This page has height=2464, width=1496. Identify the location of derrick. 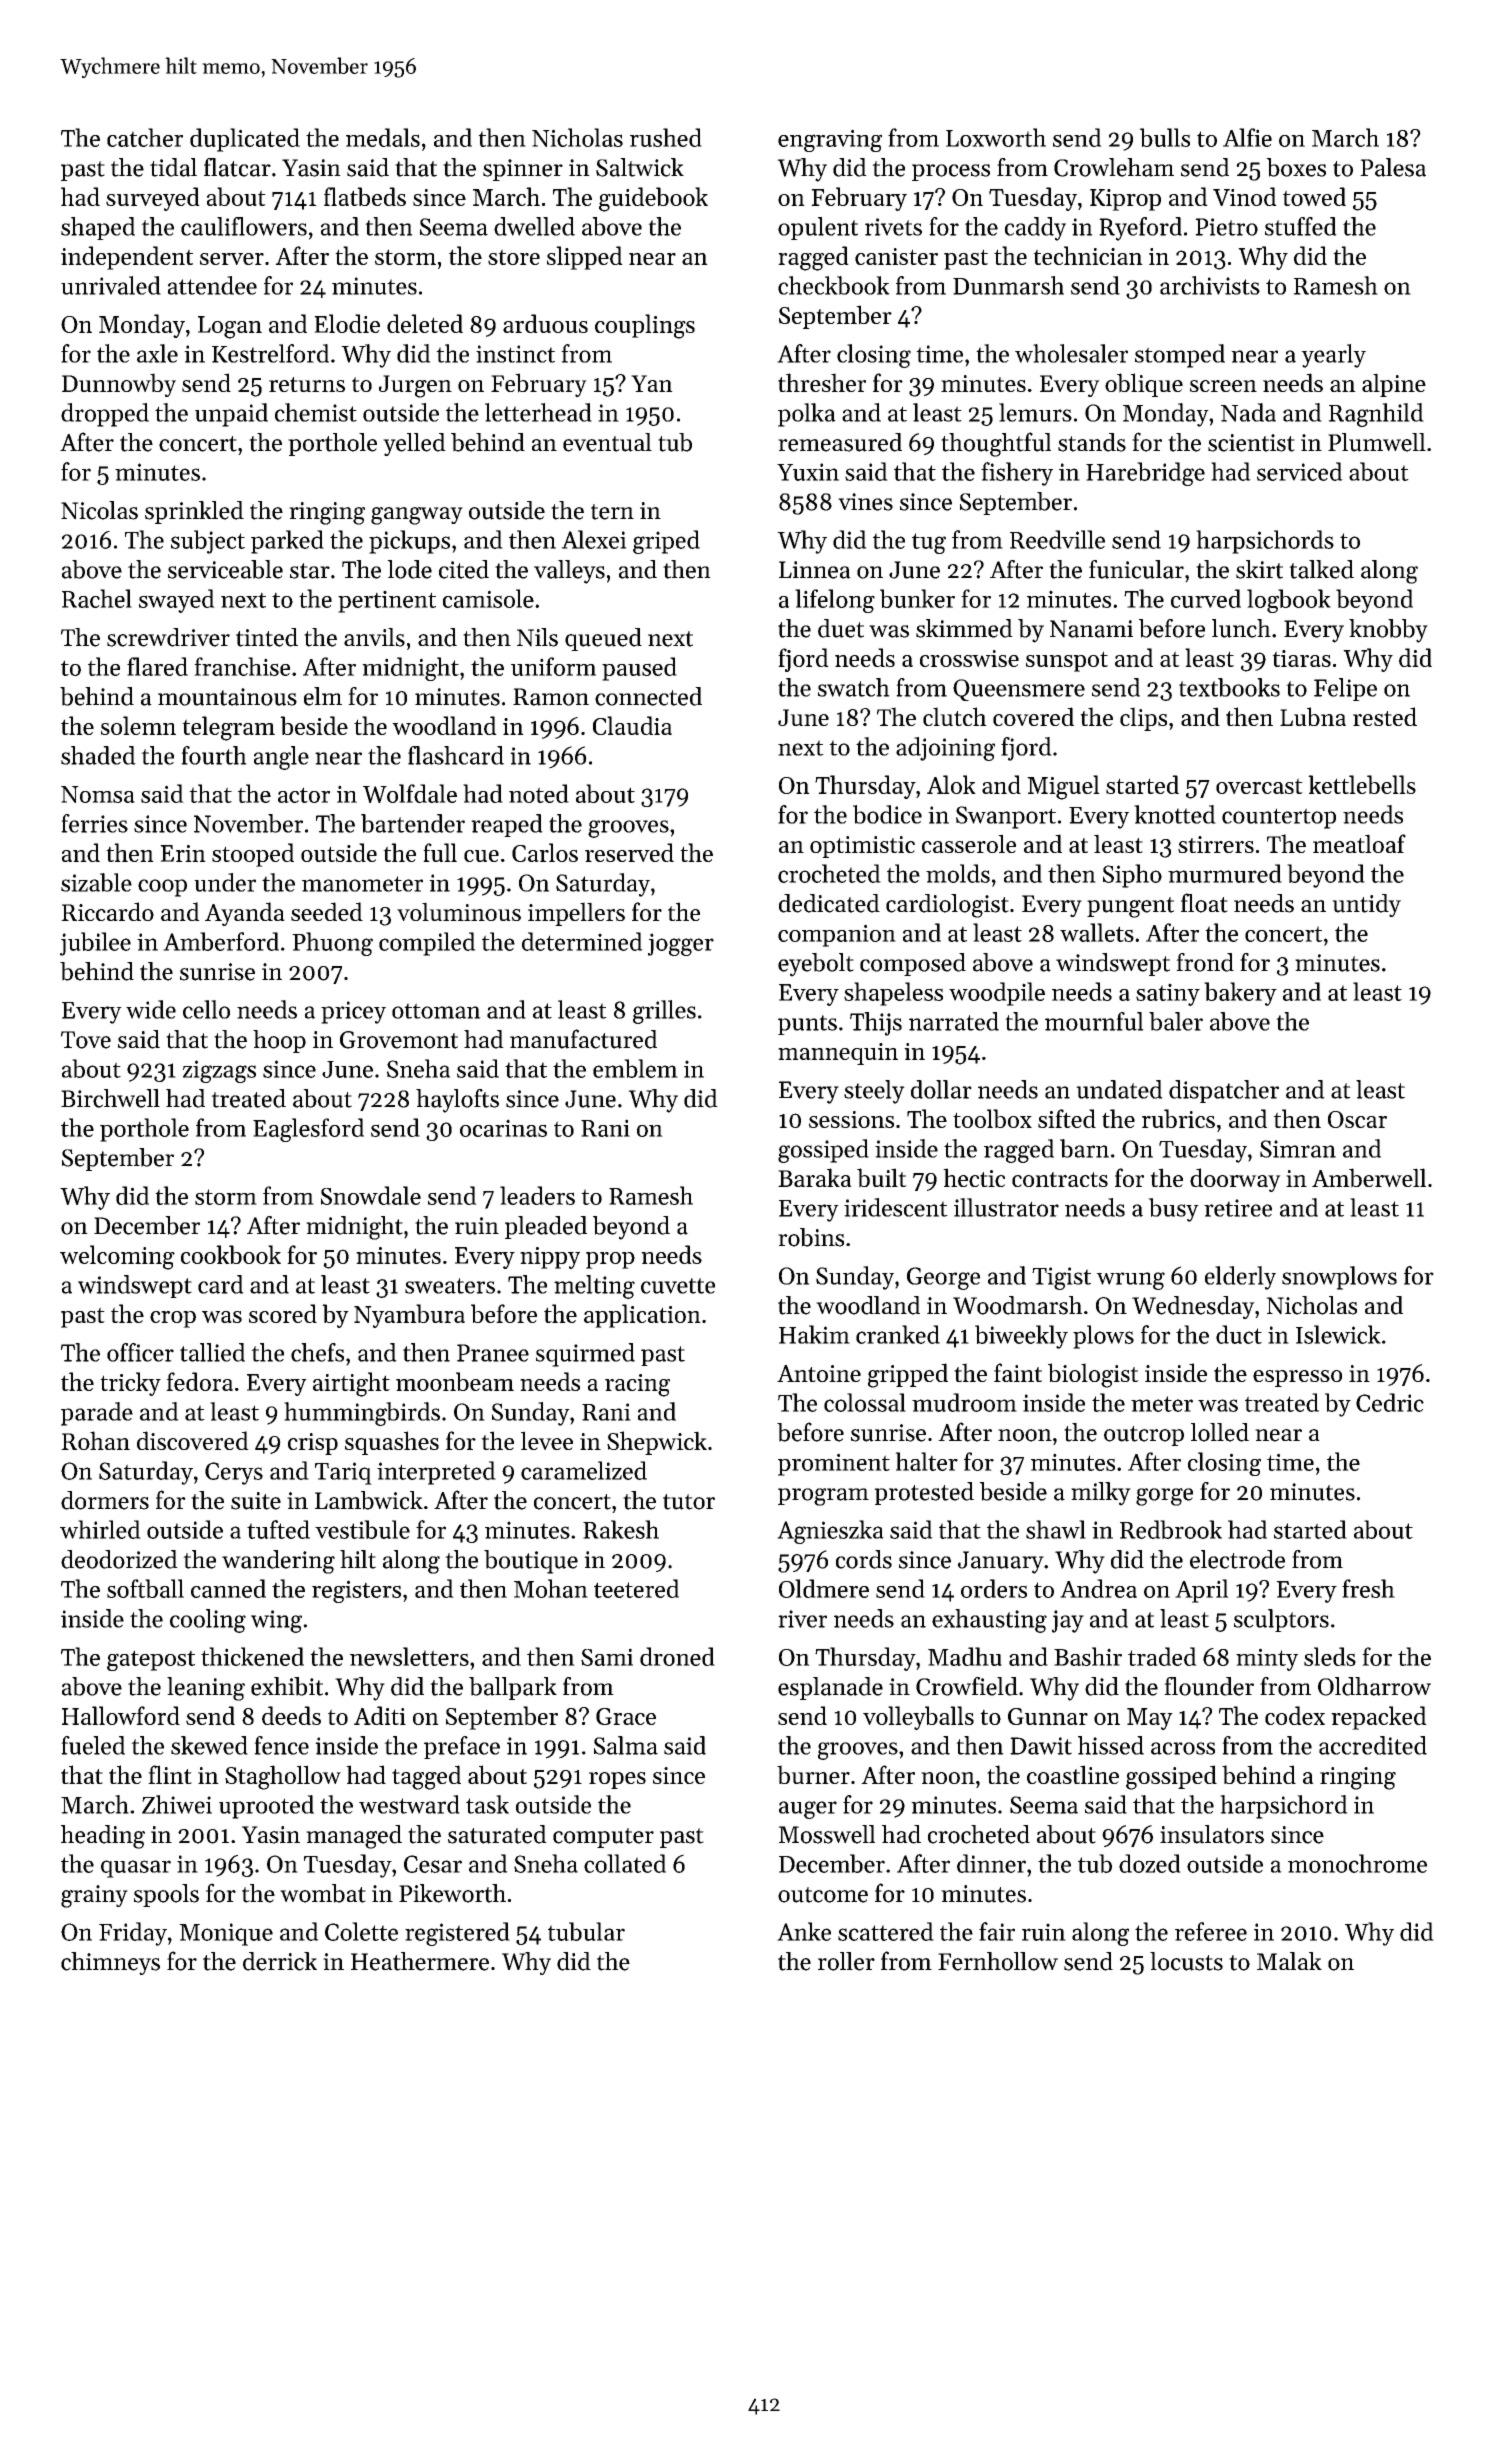
(280, 1961).
